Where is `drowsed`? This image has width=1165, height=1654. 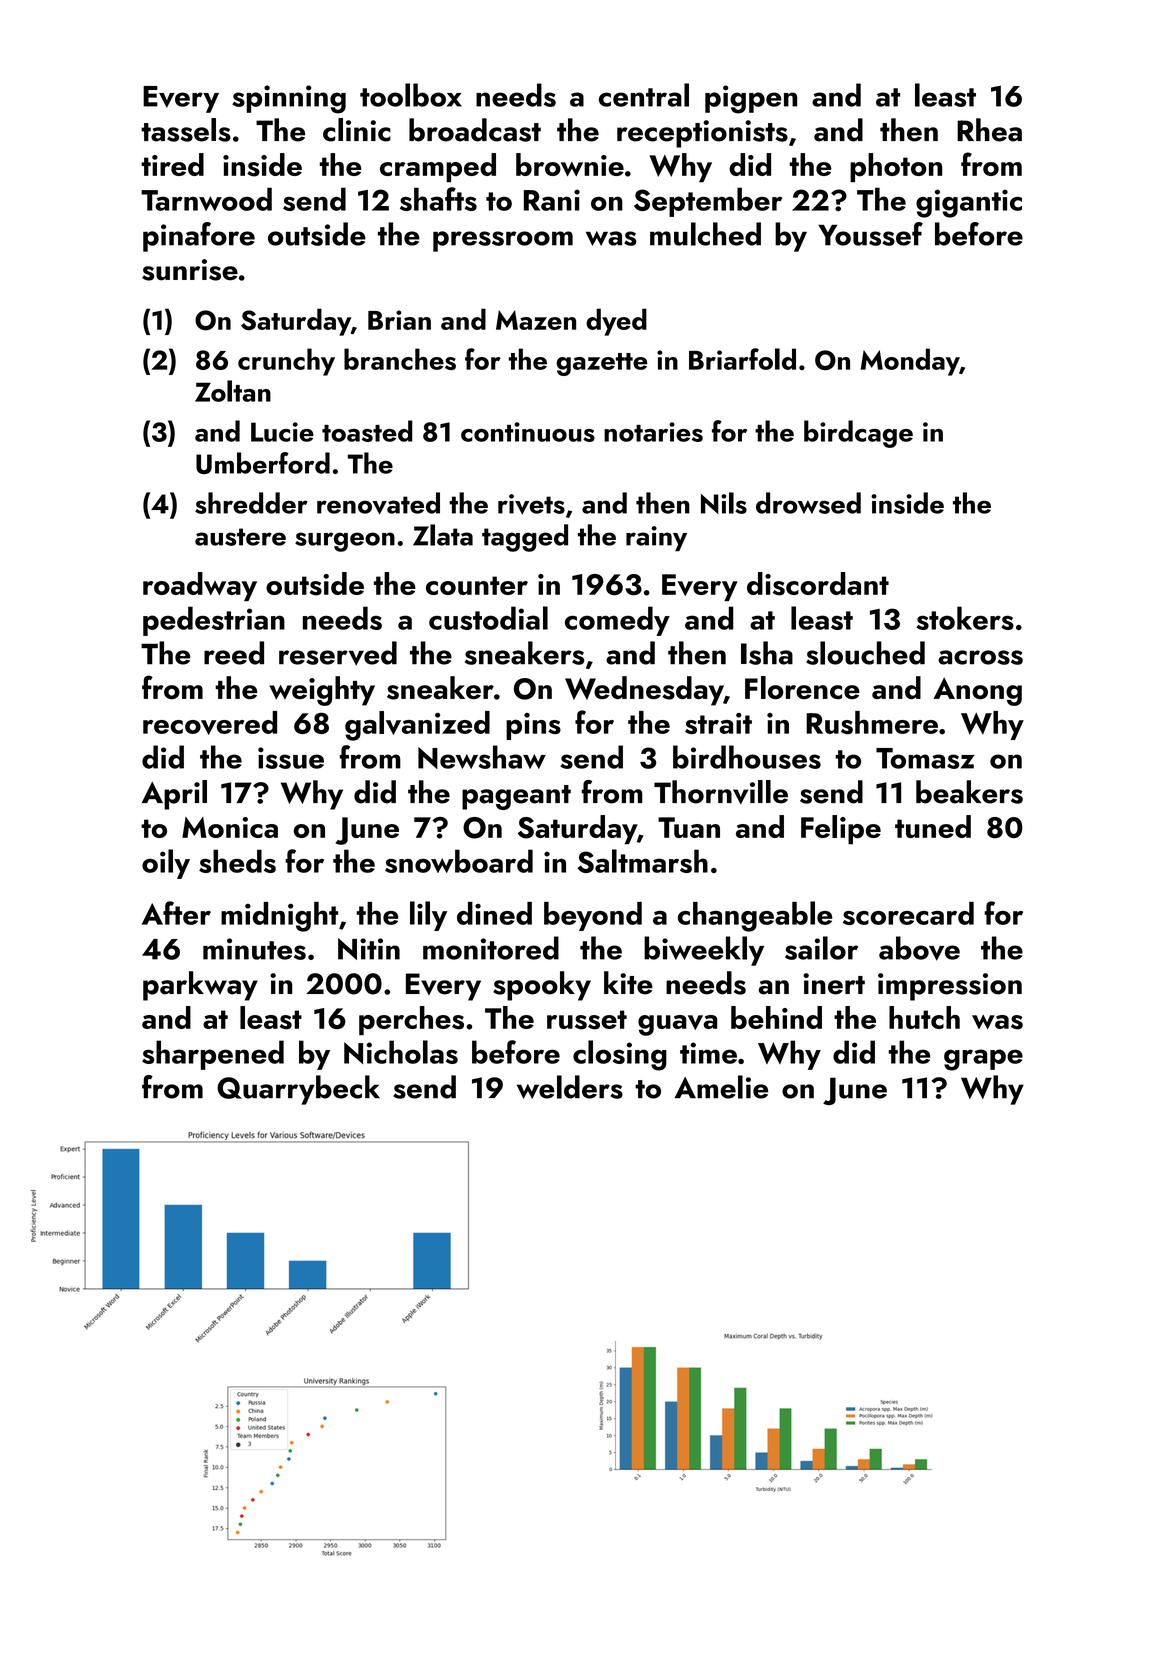 drowsed is located at coordinates (808, 503).
